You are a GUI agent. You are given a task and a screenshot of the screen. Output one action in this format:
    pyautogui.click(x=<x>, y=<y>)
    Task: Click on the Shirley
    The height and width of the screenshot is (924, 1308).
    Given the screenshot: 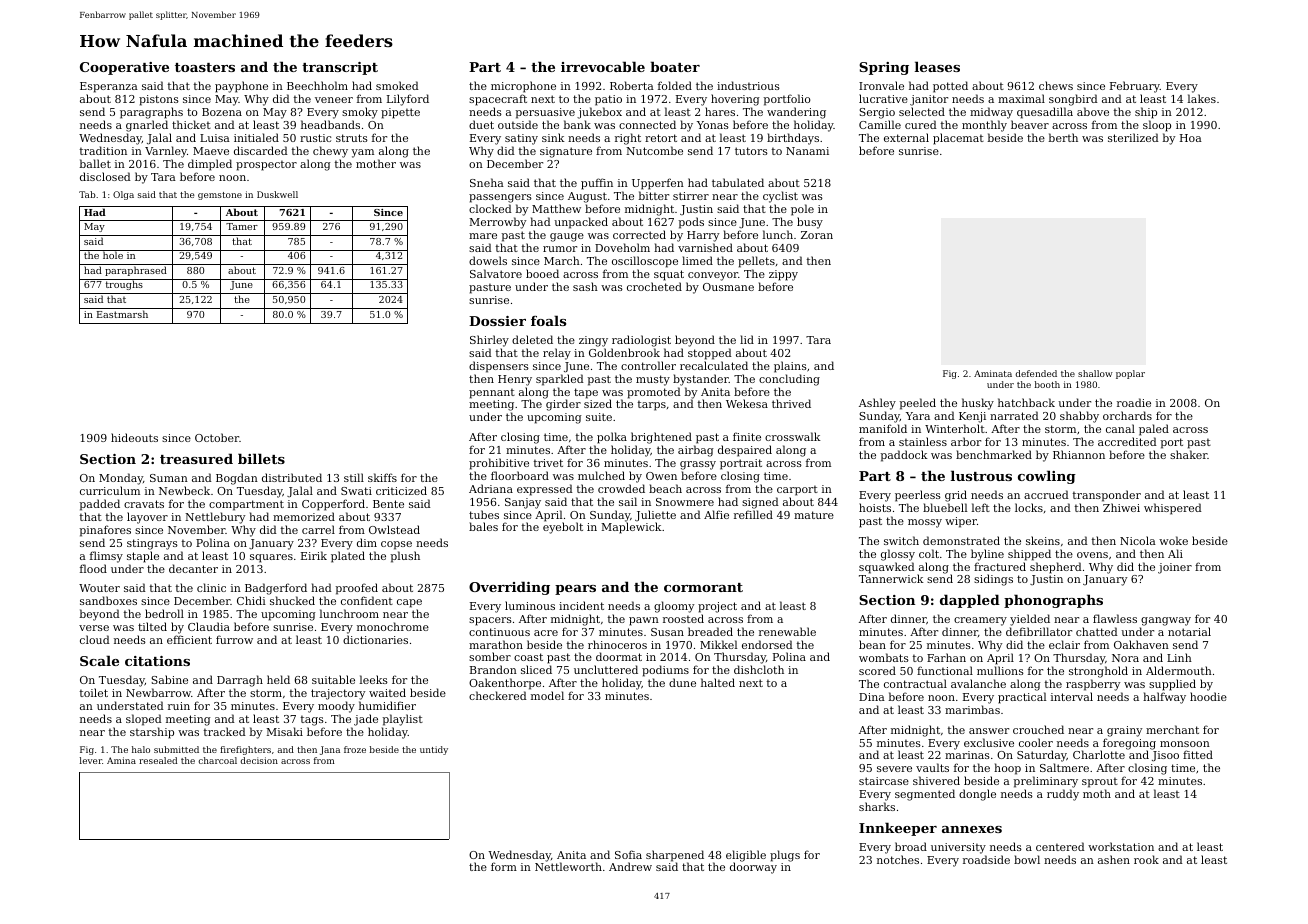 What is the action you would take?
    pyautogui.click(x=489, y=341)
